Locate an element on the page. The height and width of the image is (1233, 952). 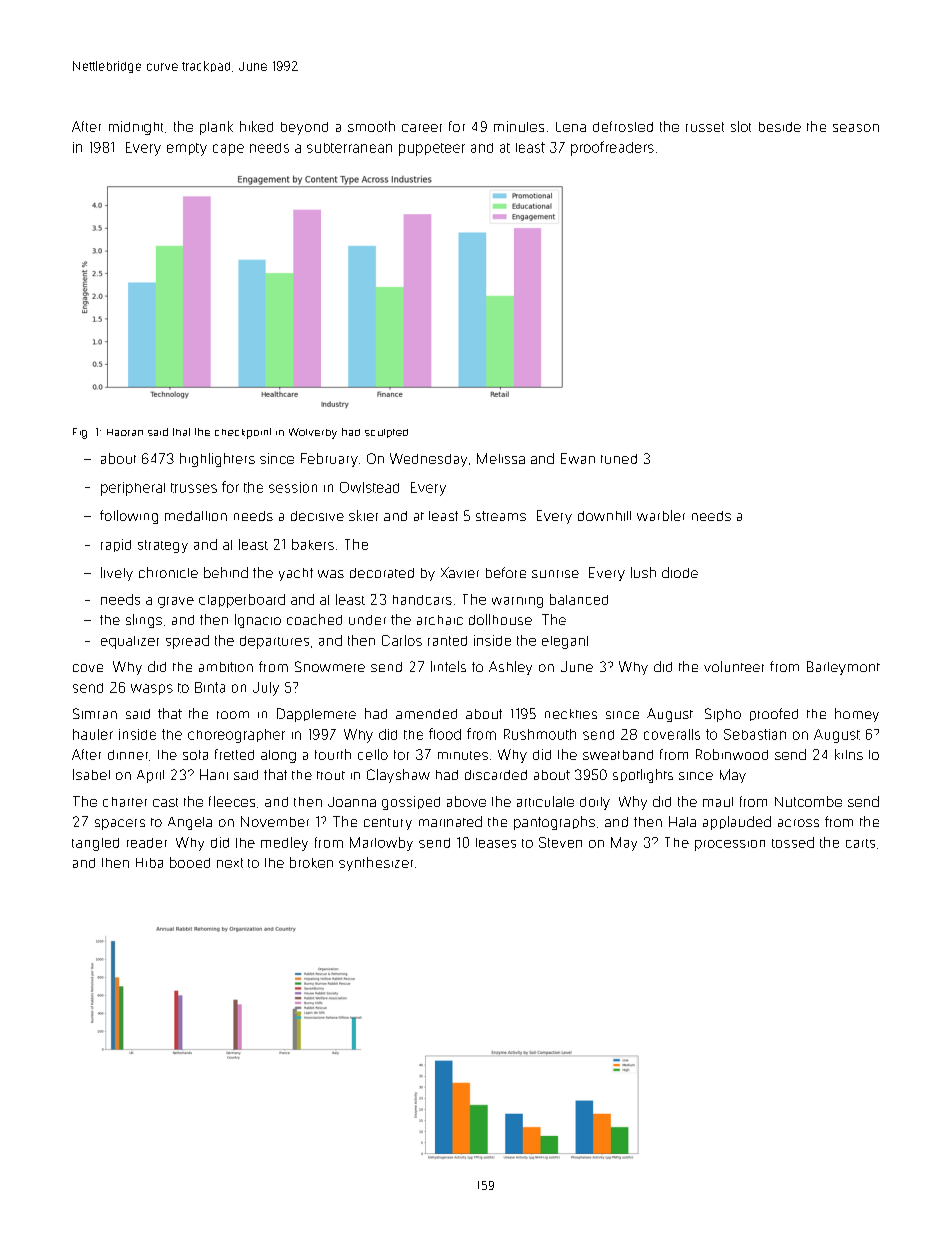
defrosted is located at coordinates (623, 126).
